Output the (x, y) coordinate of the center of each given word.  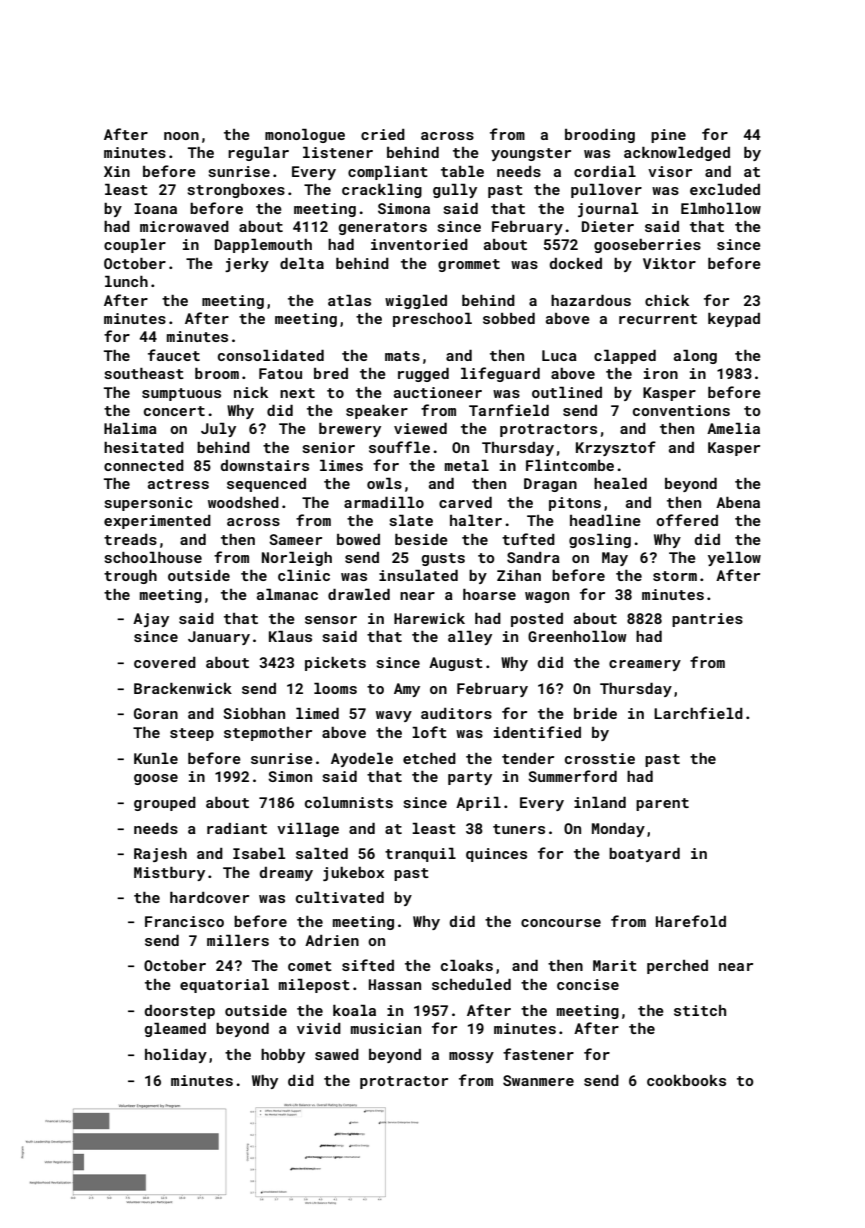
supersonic (148, 504)
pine (668, 136)
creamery (645, 665)
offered (687, 520)
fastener (538, 1054)
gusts (443, 559)
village (308, 830)
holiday (176, 1056)
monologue (305, 136)
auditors (456, 713)
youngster (531, 154)
